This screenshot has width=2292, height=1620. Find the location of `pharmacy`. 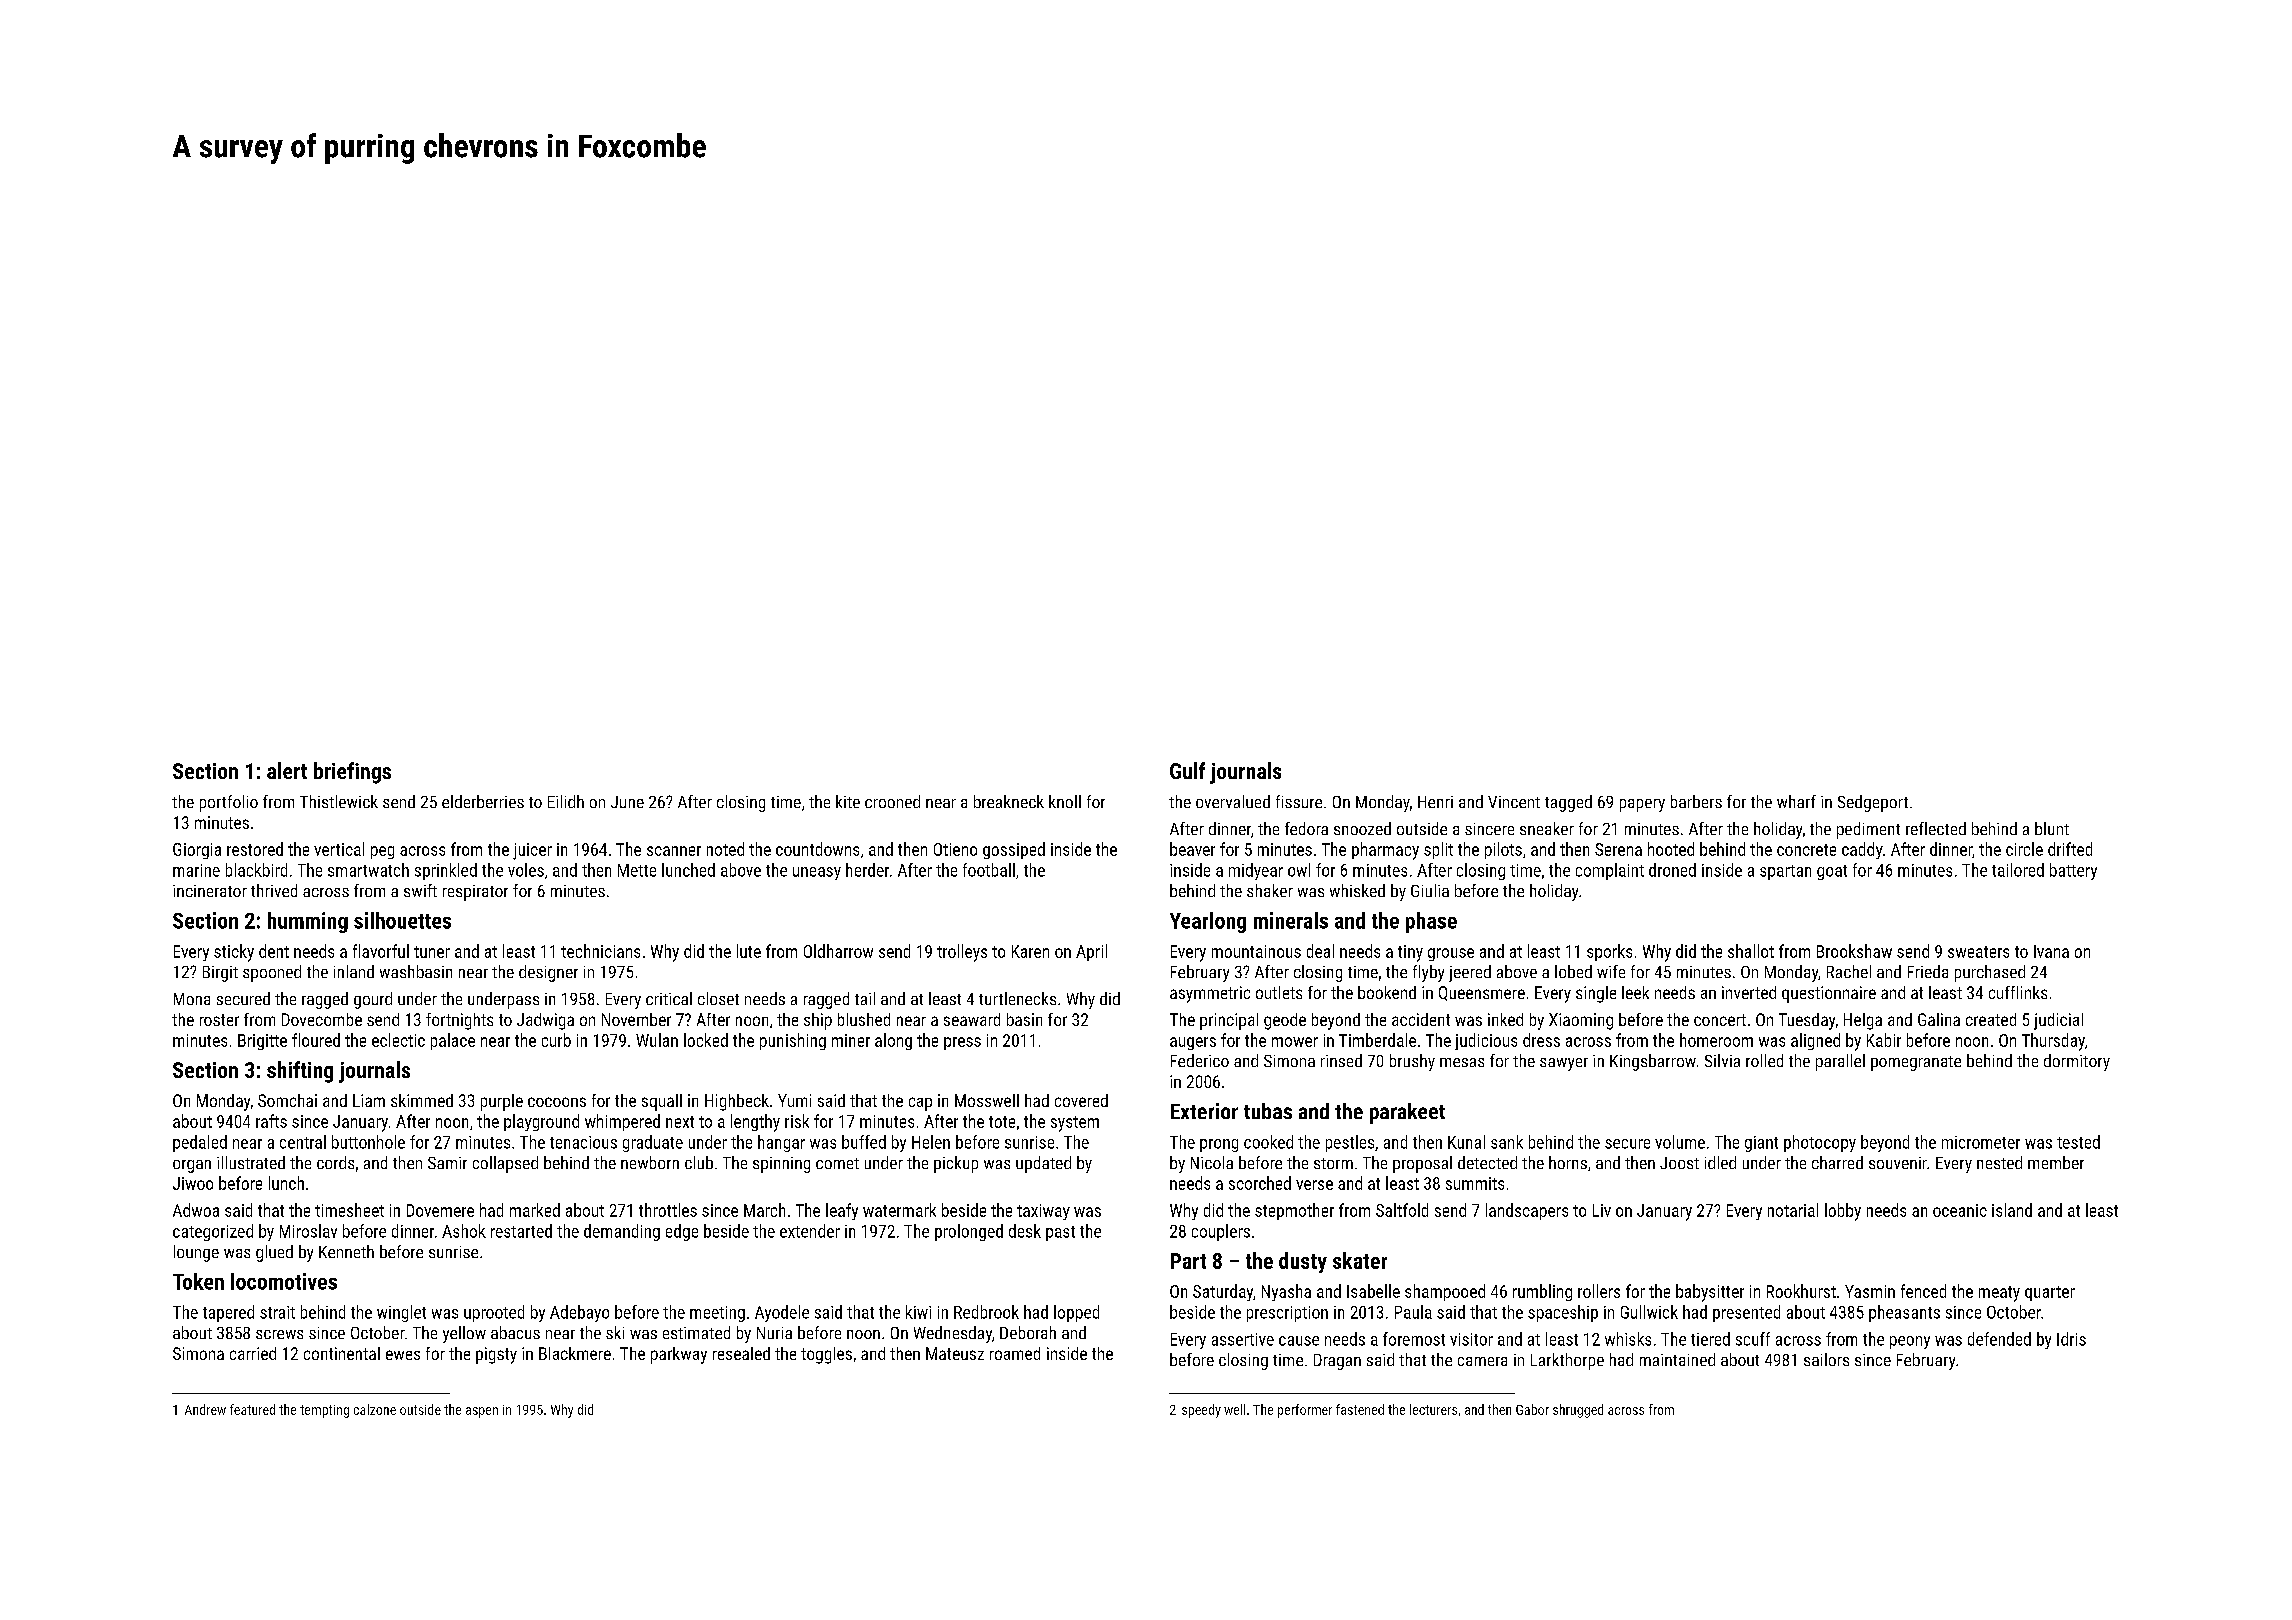

pharmacy is located at coordinates (1385, 851).
